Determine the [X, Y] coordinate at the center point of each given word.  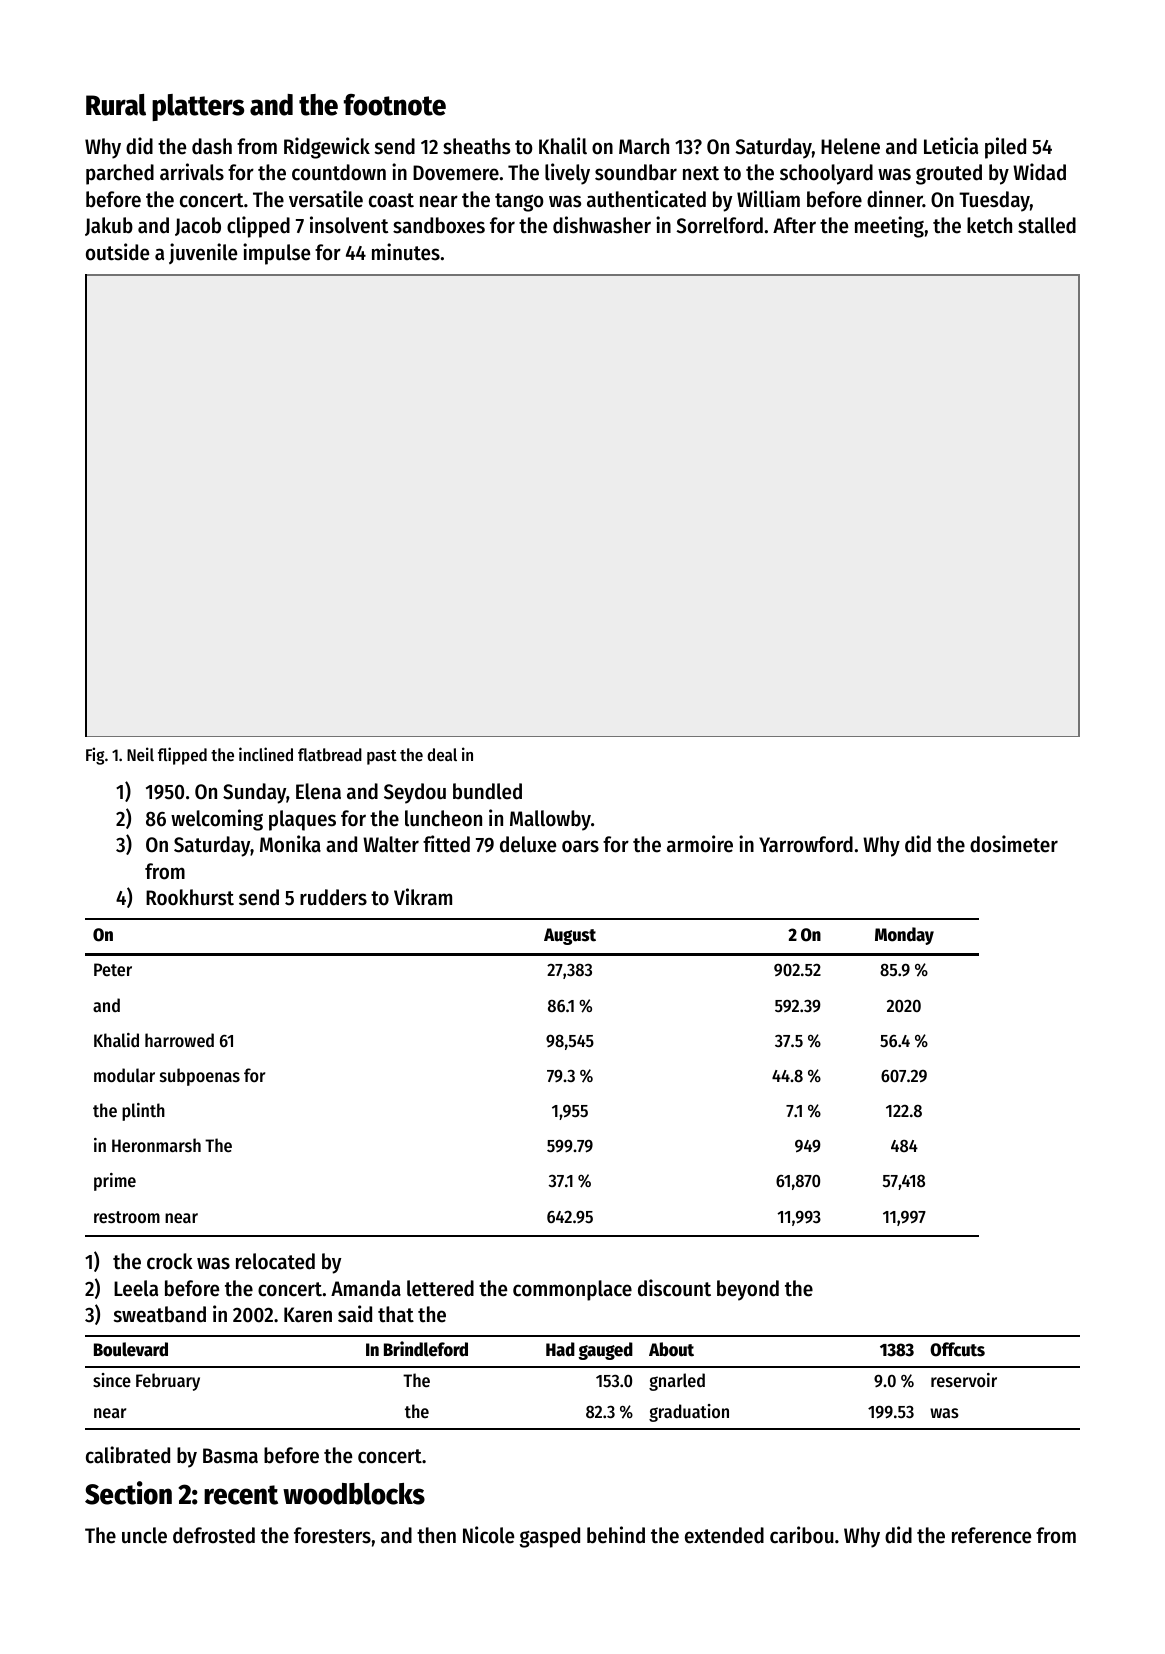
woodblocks [354, 1494]
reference [991, 1535]
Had [560, 1349]
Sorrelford [720, 225]
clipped [258, 227]
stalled [1047, 225]
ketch [989, 225]
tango [519, 202]
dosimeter [1014, 844]
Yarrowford [806, 844]
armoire [700, 844]
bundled [487, 791]
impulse [276, 254]
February [168, 1382]
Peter [113, 969]
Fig [95, 756]
